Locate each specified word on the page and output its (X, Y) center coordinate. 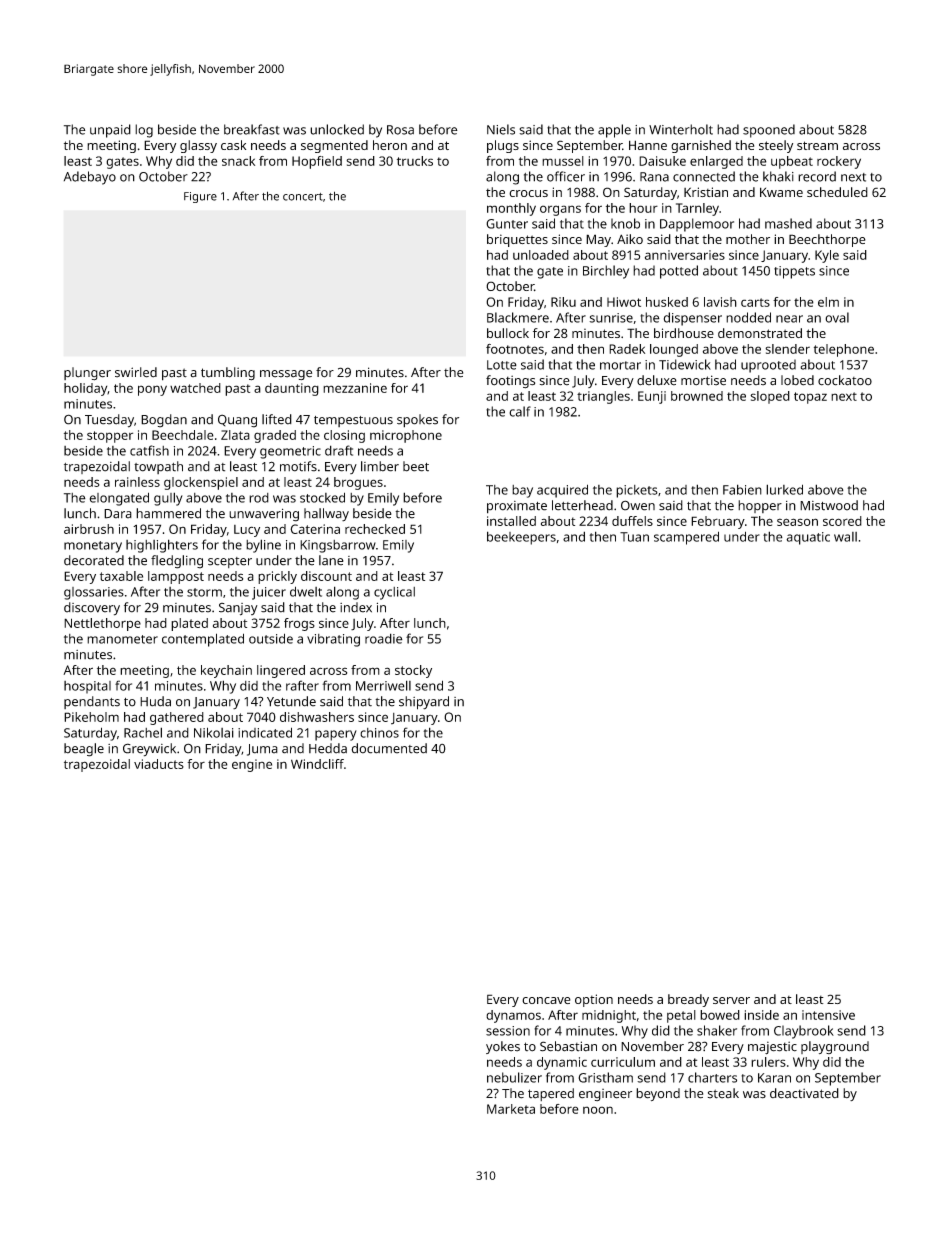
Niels (501, 129)
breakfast (252, 129)
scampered (686, 538)
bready (688, 1000)
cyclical (394, 593)
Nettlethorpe (102, 624)
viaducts (159, 764)
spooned (769, 131)
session (508, 1031)
